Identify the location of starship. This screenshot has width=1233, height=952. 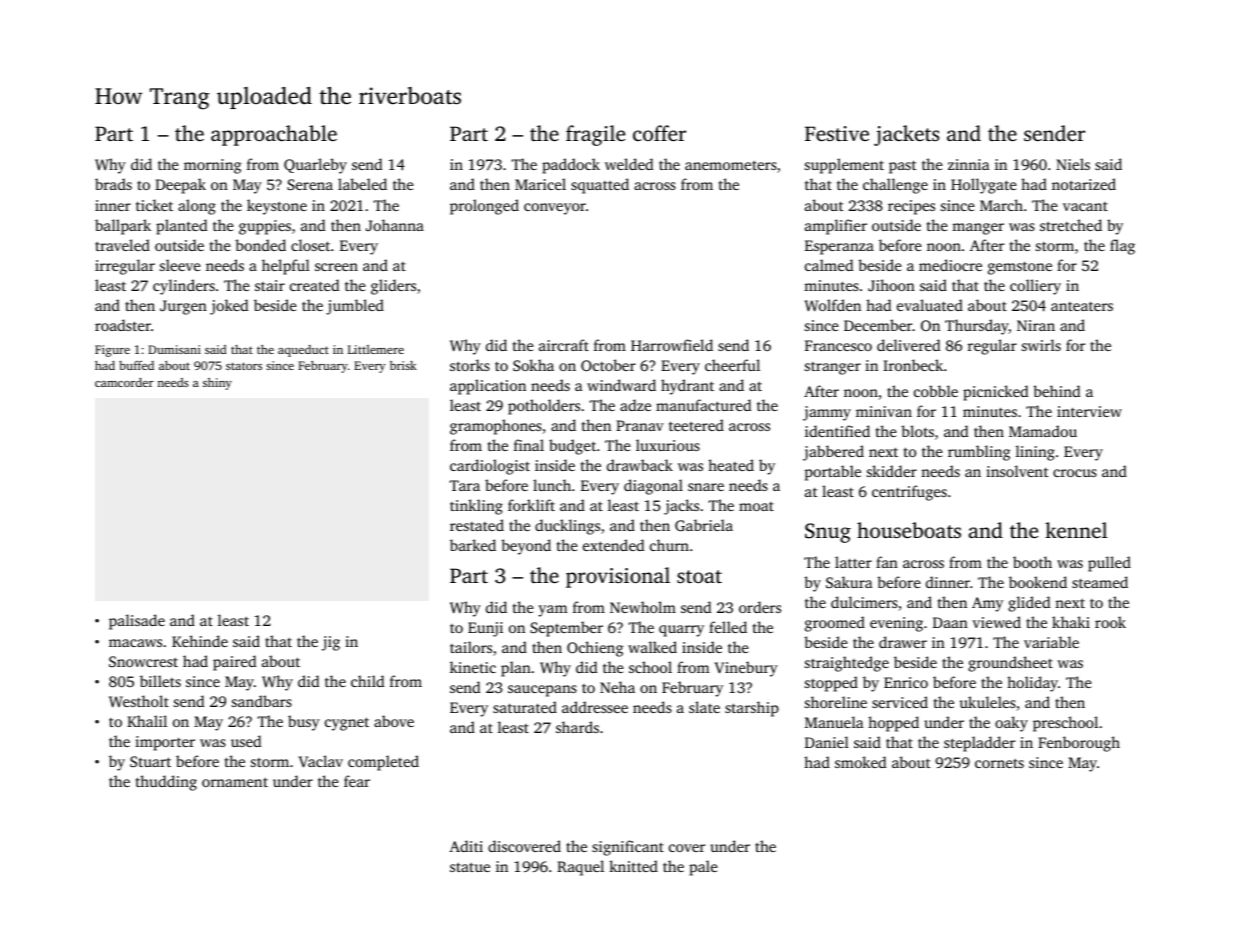
(752, 709).
